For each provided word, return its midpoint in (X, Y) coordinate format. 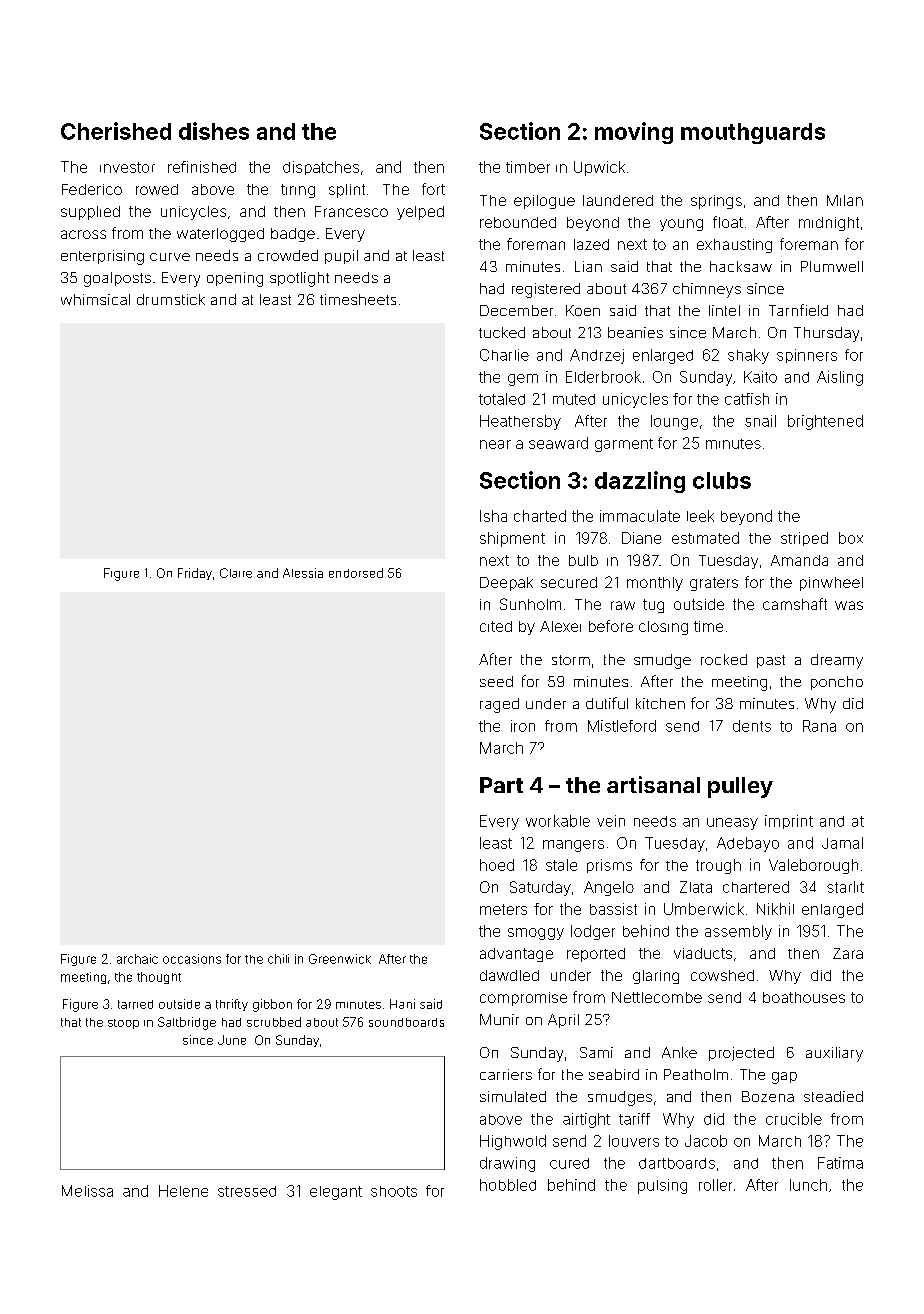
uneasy (732, 824)
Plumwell (832, 266)
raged (499, 705)
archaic (137, 959)
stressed (247, 1191)
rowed (157, 189)
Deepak (506, 584)
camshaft (795, 604)
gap (784, 1078)
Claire (236, 573)
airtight (586, 1120)
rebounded (518, 222)
